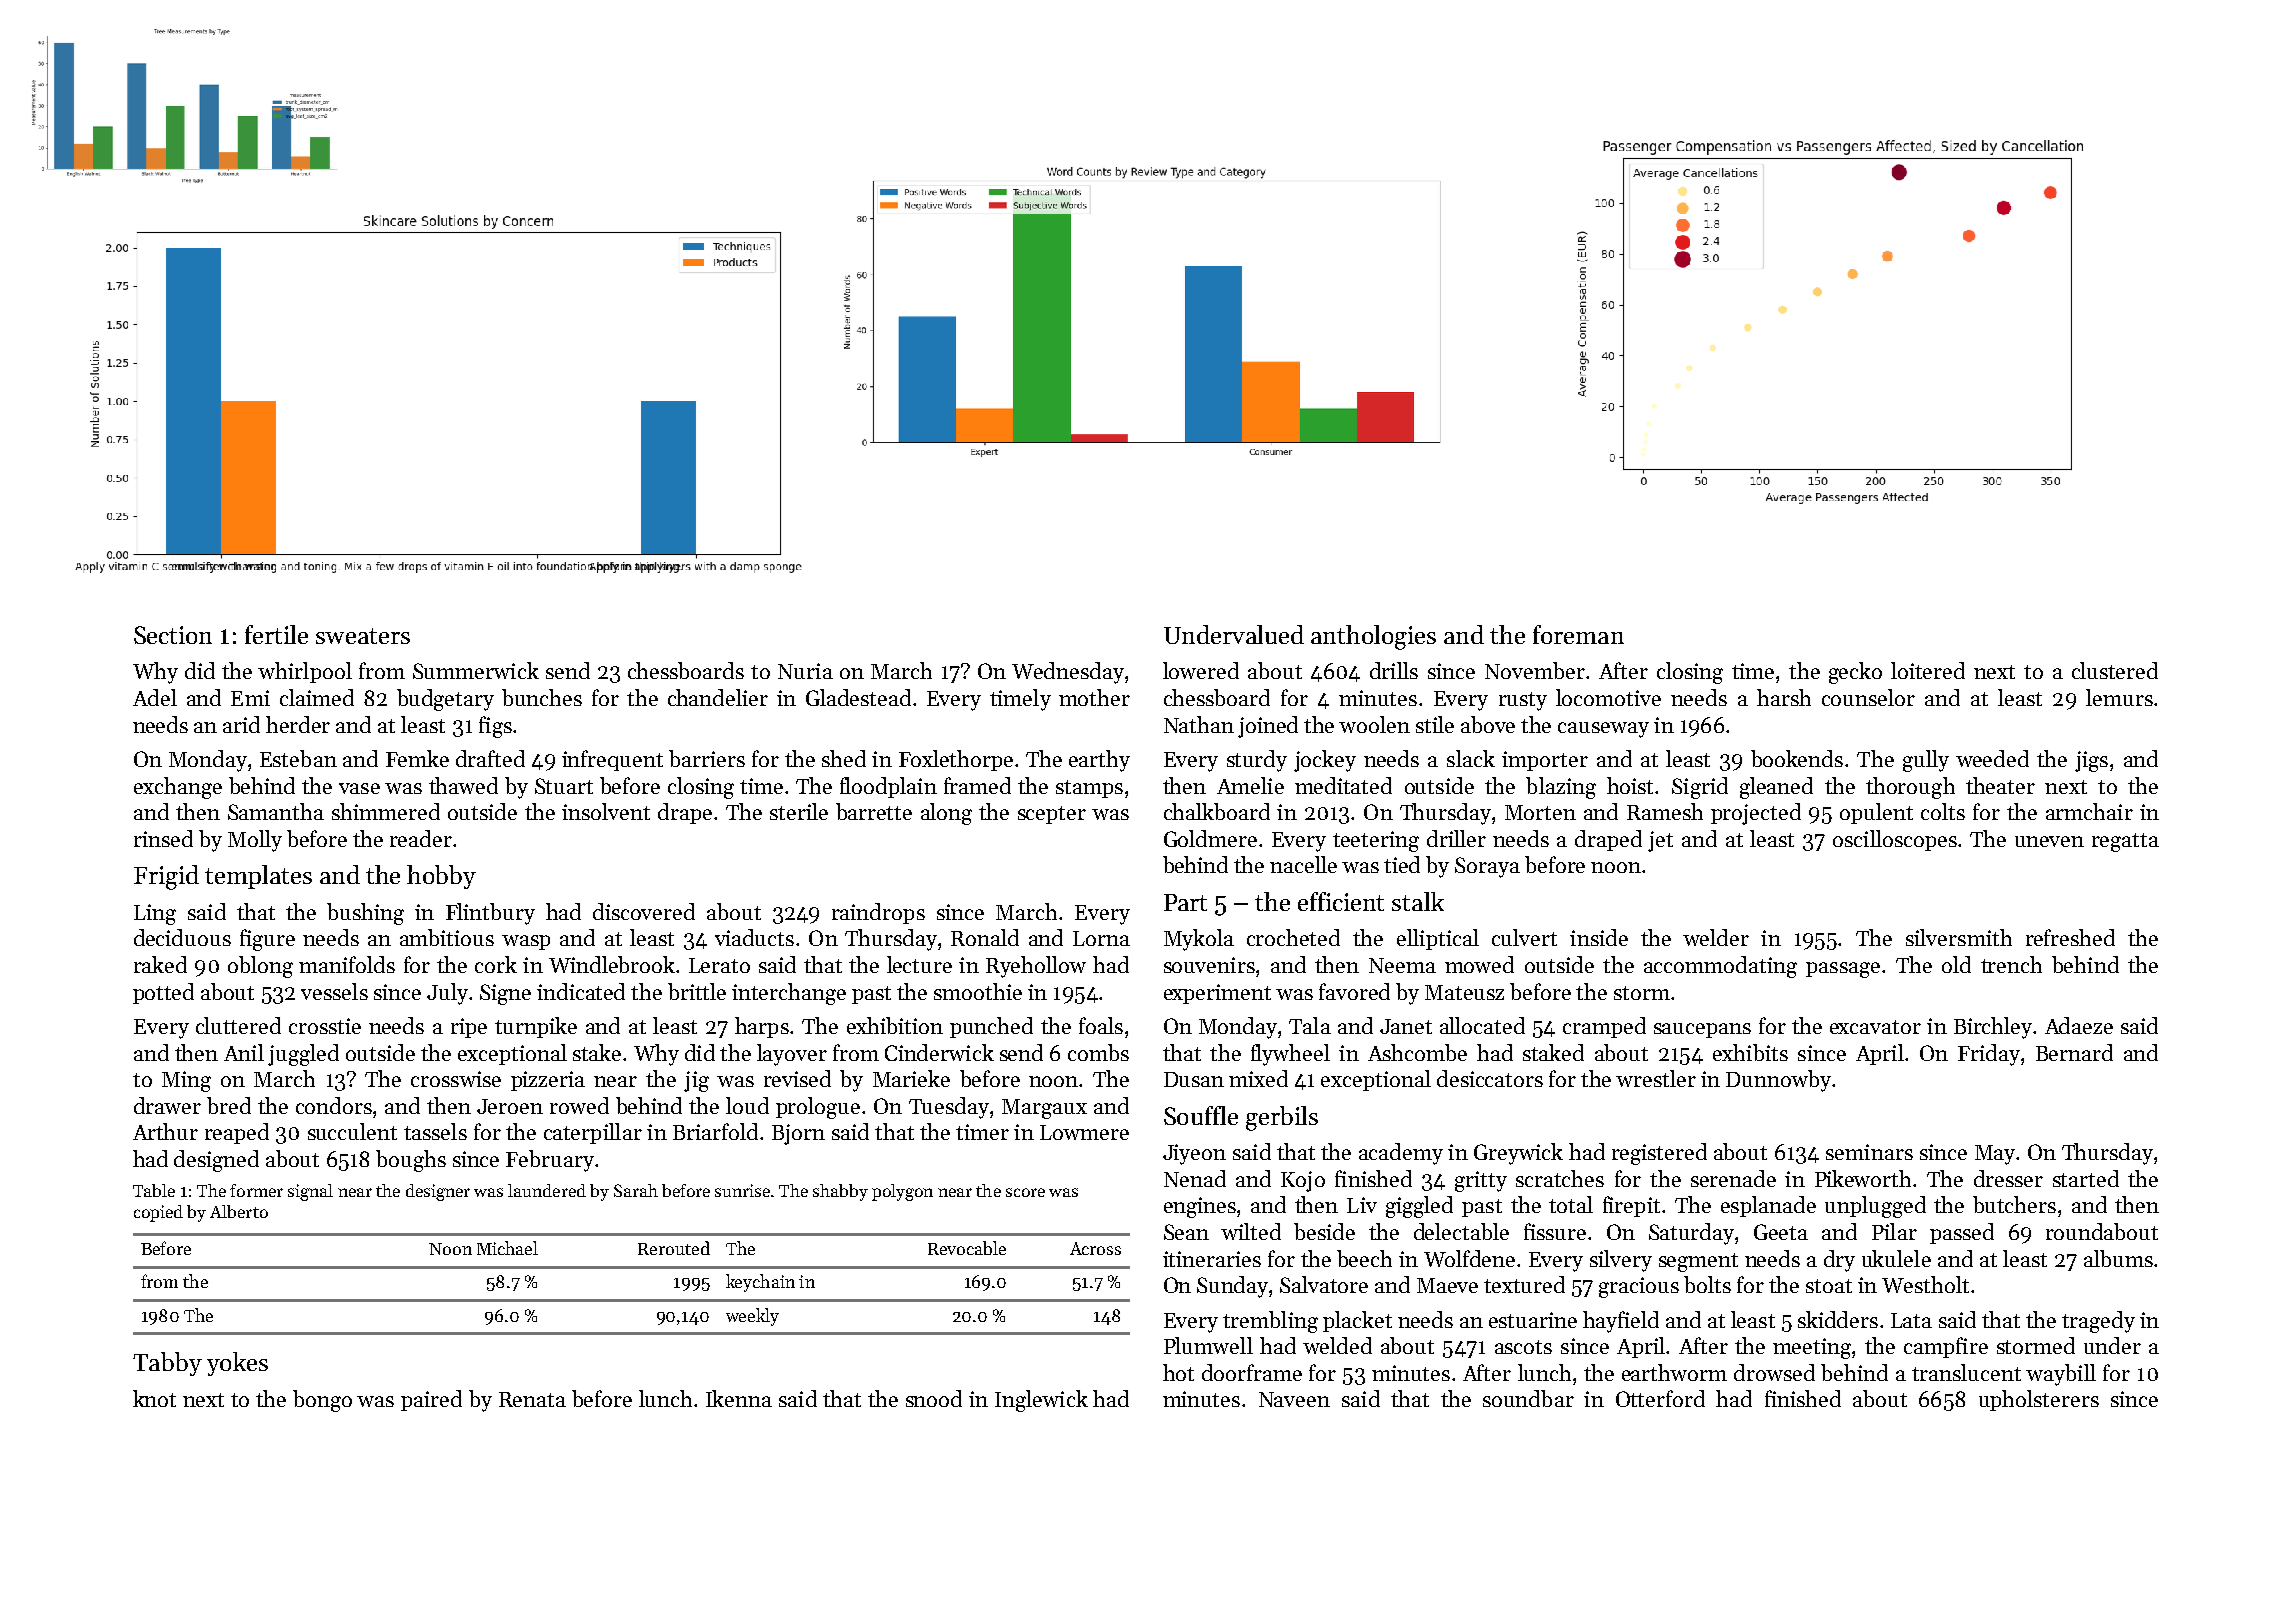 The image size is (2292, 1620). Describe the element at coordinates (2118, 1258) in the page. I see `albums` at that location.
